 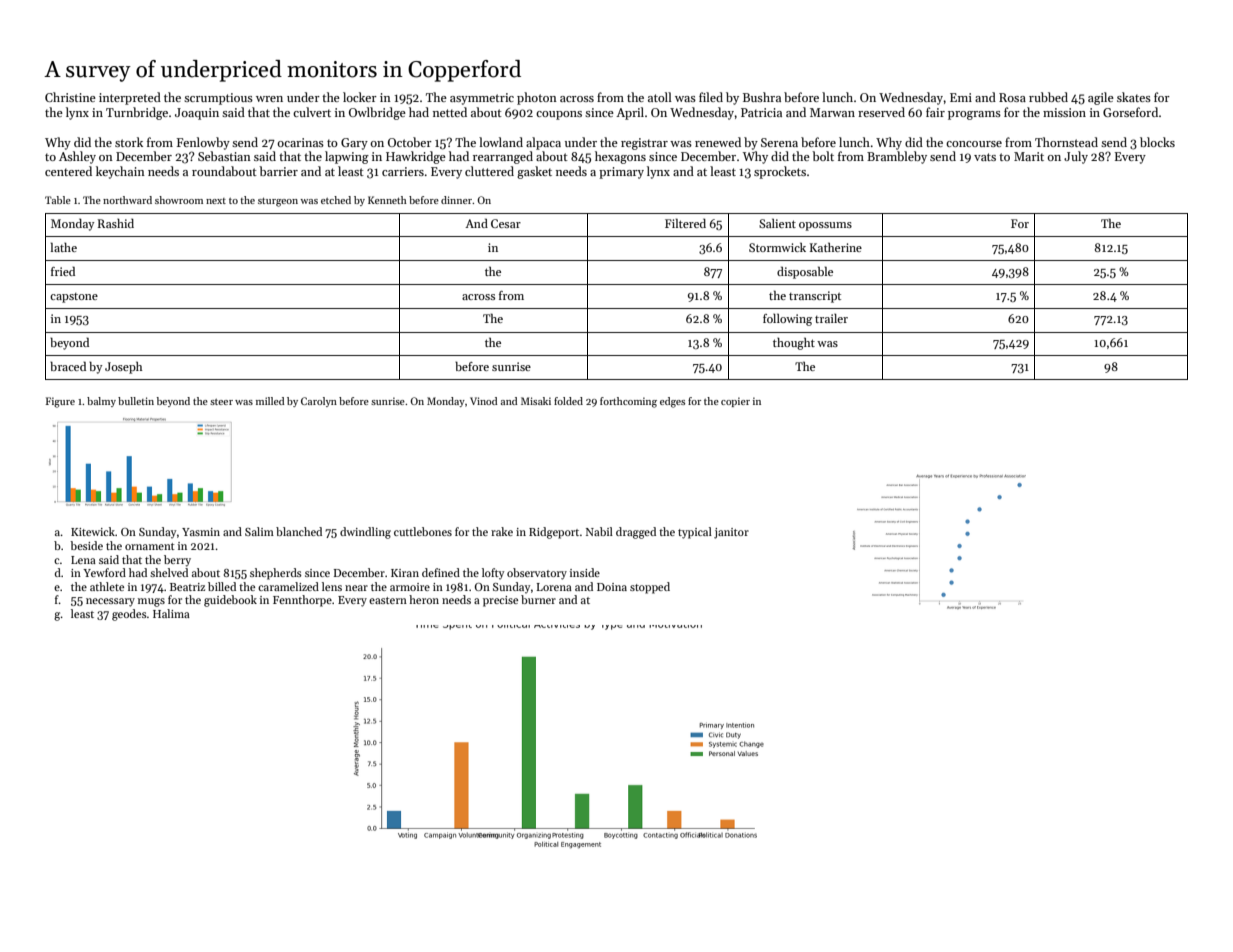 What do you see at coordinates (612, 587) in the document?
I see `Doina` at bounding box center [612, 587].
